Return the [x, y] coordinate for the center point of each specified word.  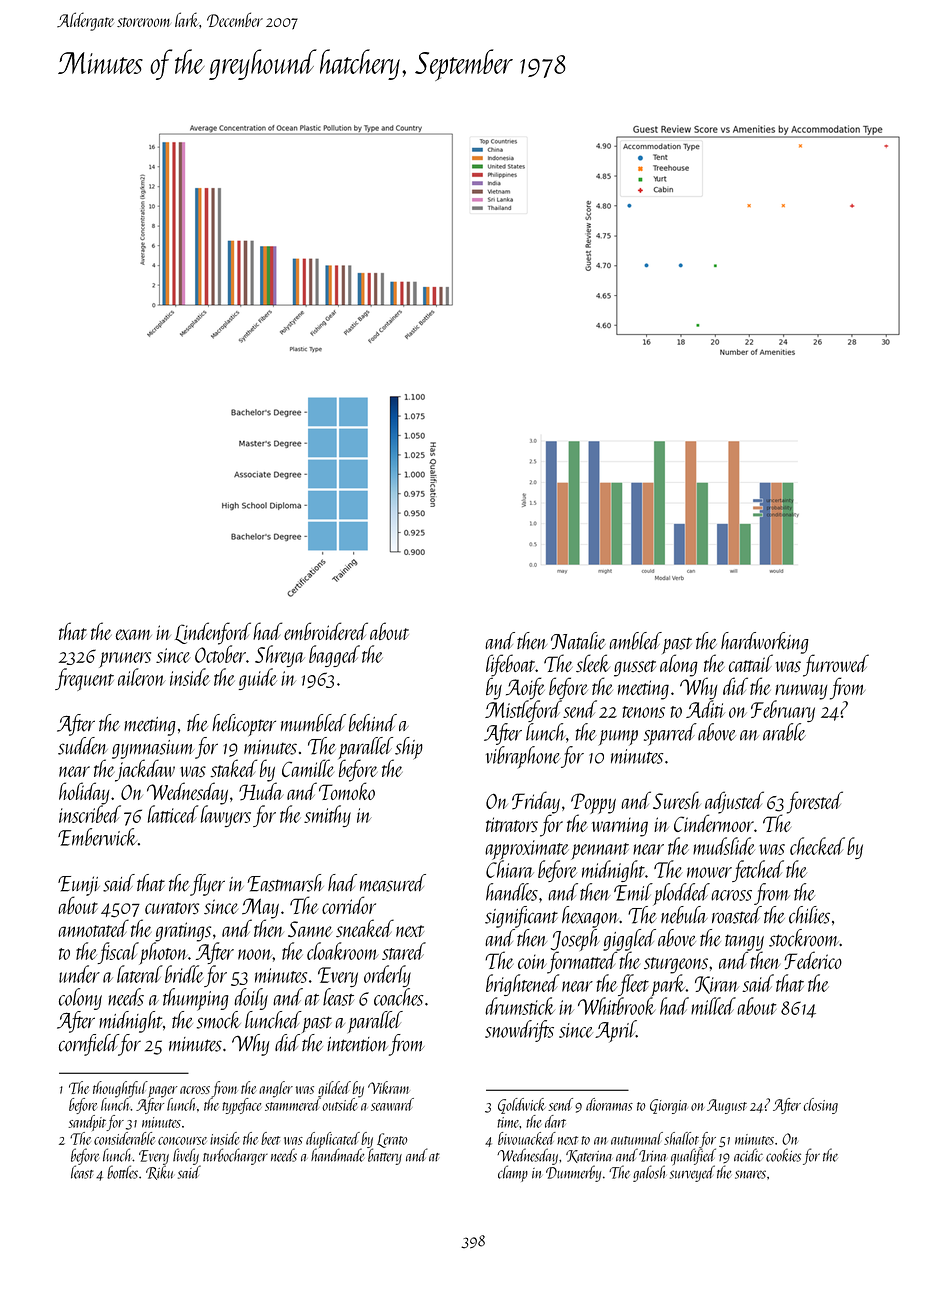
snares [750, 1174]
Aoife [525, 688]
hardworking [764, 643]
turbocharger [235, 1156]
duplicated [333, 1140]
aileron [142, 677]
